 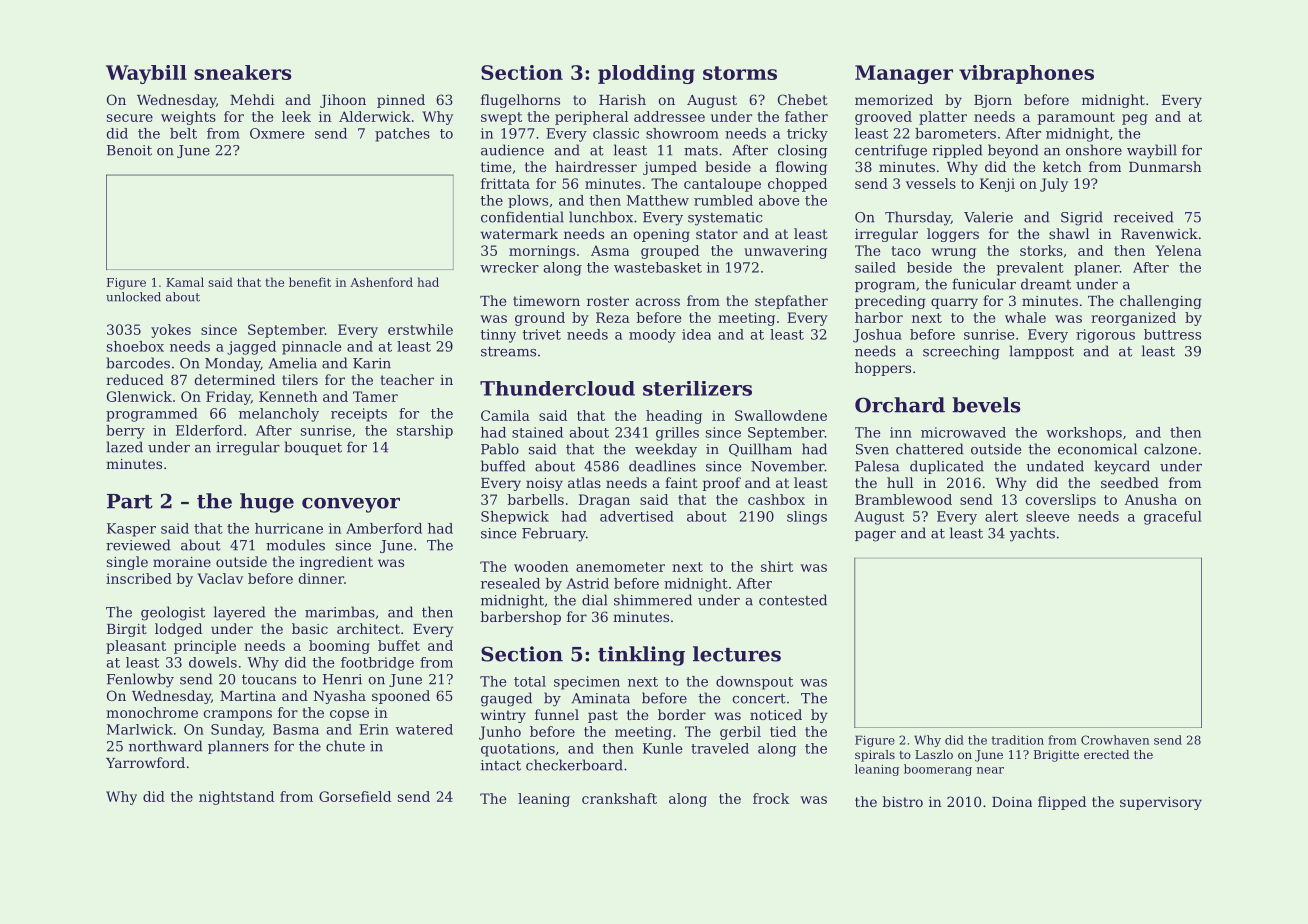 I want to click on Jihoon, so click(x=343, y=101).
